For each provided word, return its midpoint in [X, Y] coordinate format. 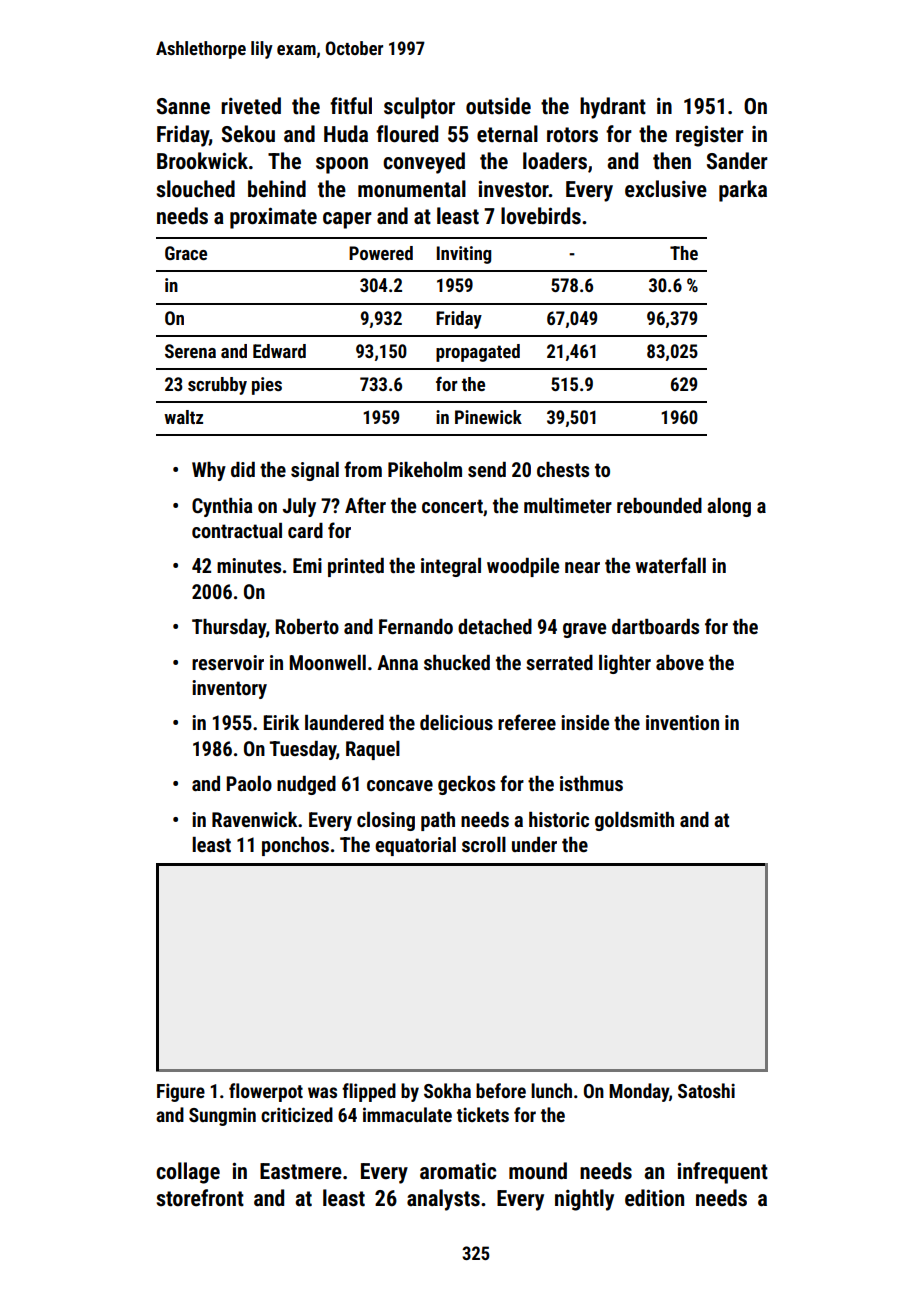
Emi [307, 565]
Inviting [464, 255]
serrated [559, 662]
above [680, 662]
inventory [229, 689]
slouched [195, 189]
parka [743, 191]
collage [188, 1173]
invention [682, 722]
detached [495, 626]
